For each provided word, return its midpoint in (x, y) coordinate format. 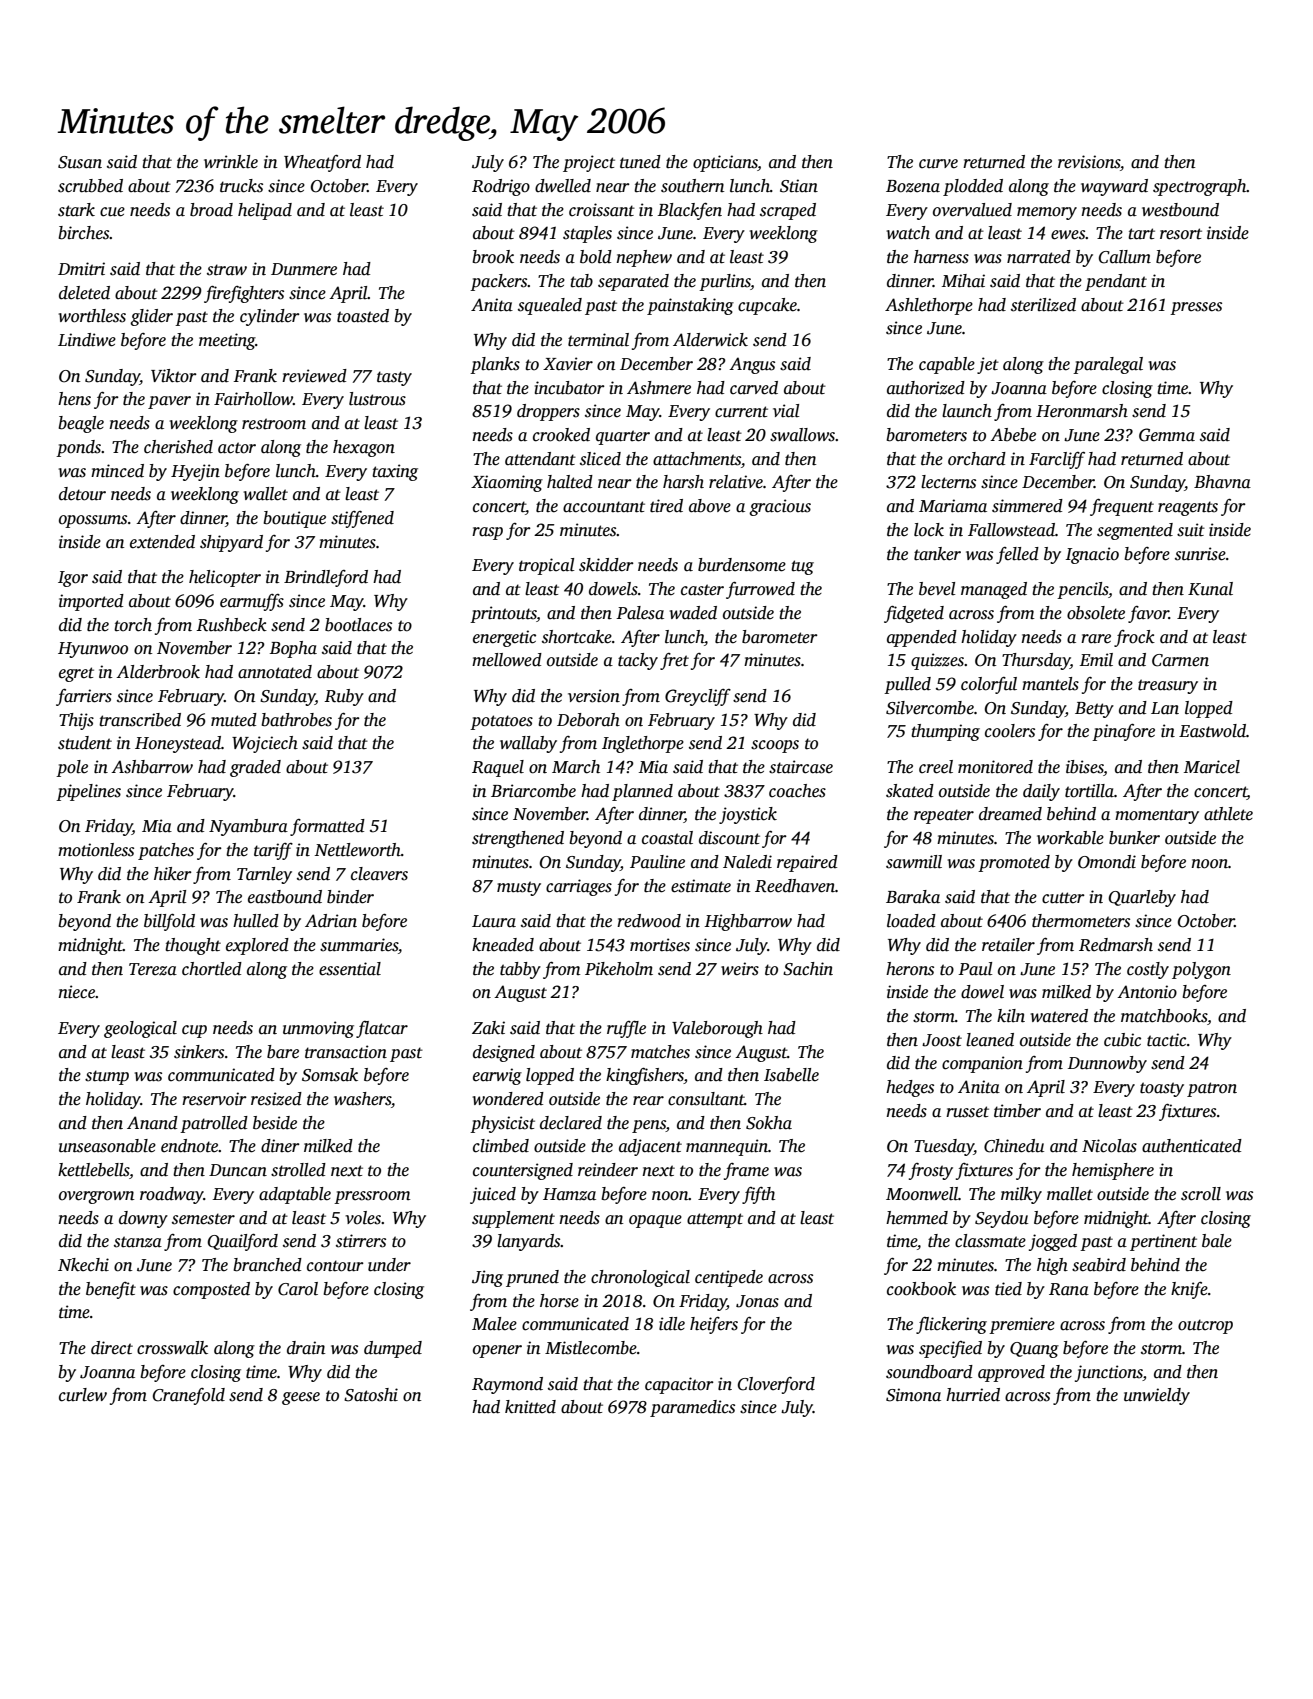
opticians (725, 163)
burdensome (742, 565)
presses (1196, 308)
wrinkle (231, 162)
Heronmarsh (1082, 411)
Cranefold (189, 1396)
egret (76, 674)
